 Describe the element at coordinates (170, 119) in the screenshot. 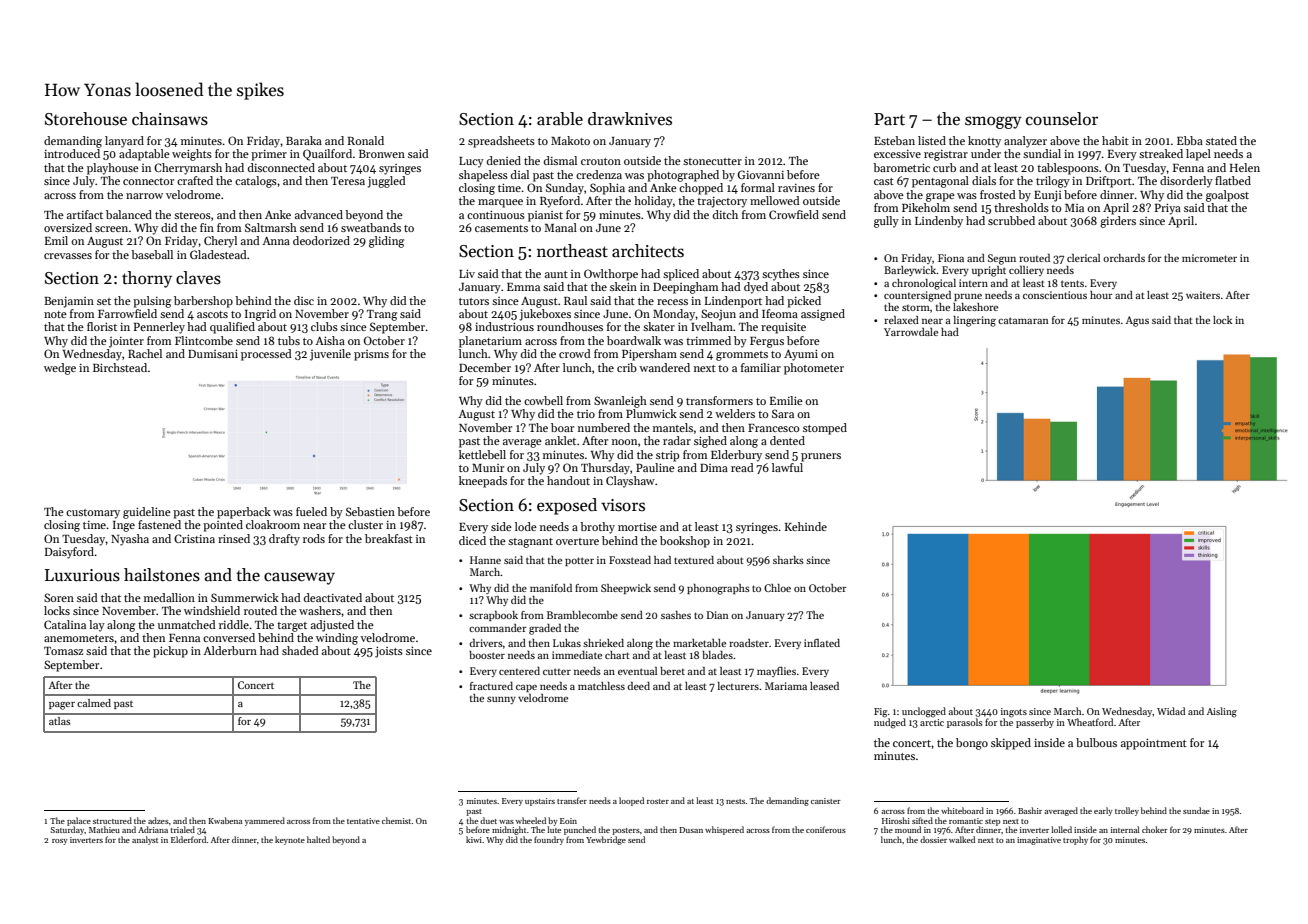

I see `chainsaws` at that location.
